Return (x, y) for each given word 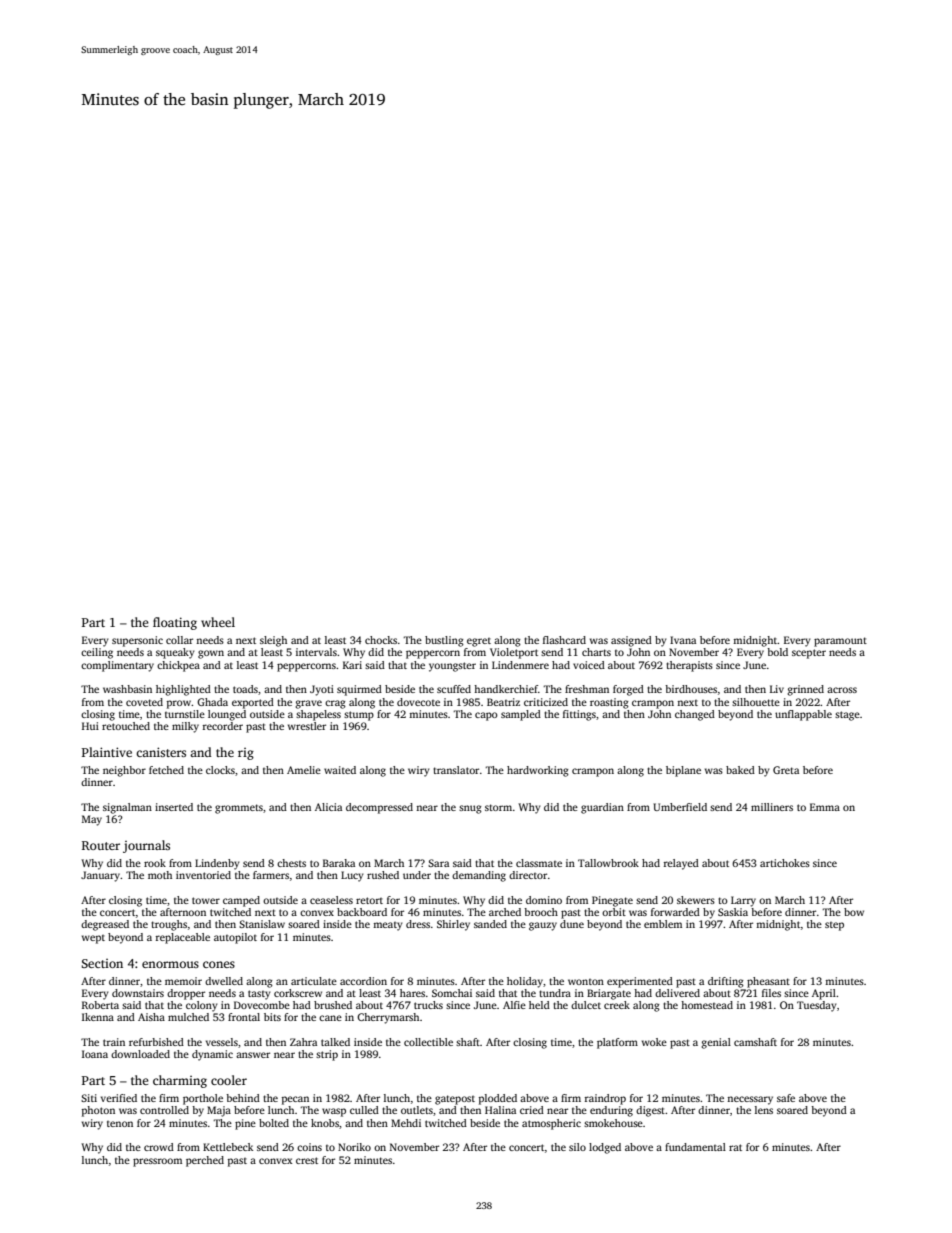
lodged (605, 1148)
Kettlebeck (228, 1147)
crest (307, 1160)
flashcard (564, 640)
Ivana (683, 640)
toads (245, 689)
